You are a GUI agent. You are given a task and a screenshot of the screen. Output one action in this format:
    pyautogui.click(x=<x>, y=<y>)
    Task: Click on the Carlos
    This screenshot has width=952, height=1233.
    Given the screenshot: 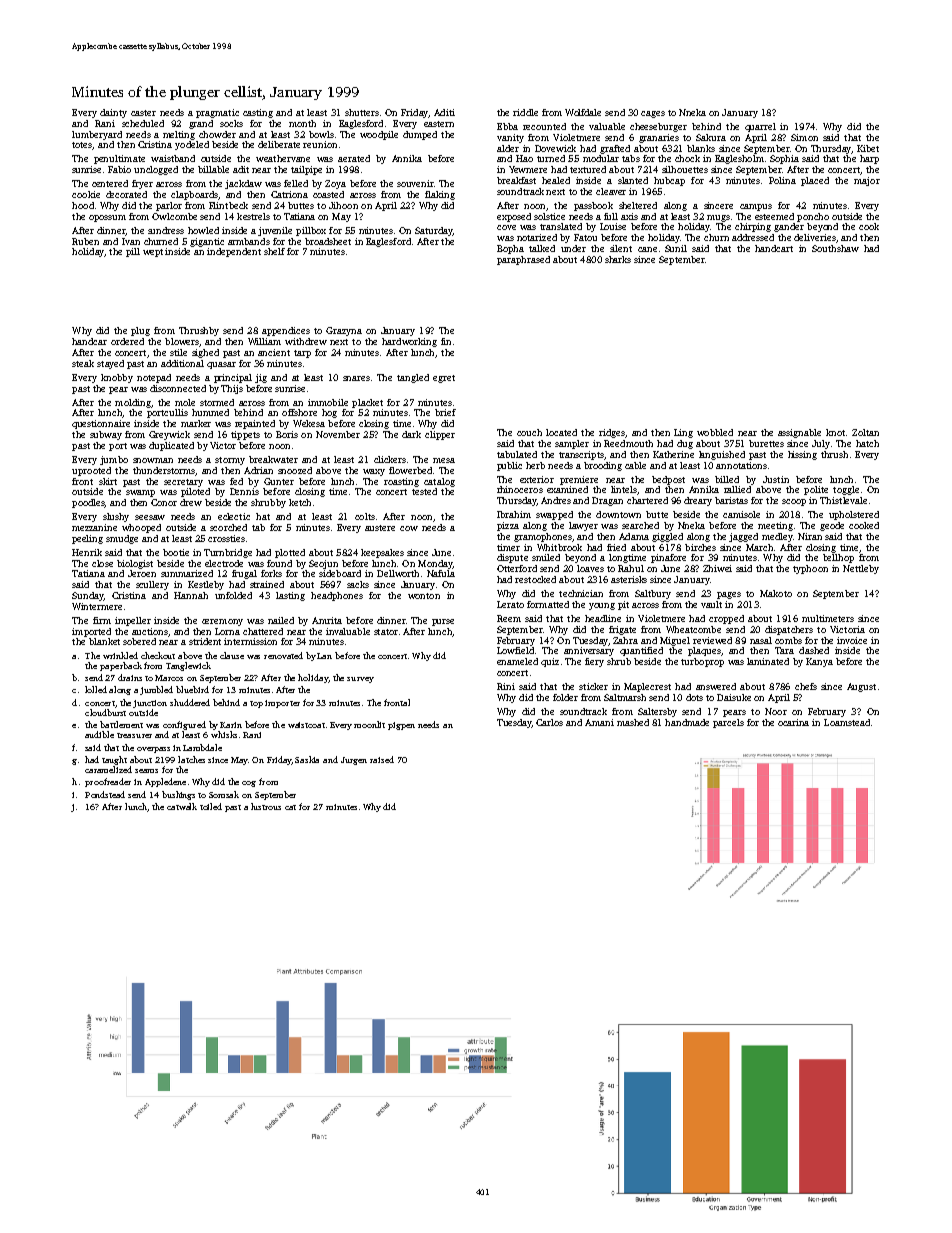 What is the action you would take?
    pyautogui.click(x=549, y=722)
